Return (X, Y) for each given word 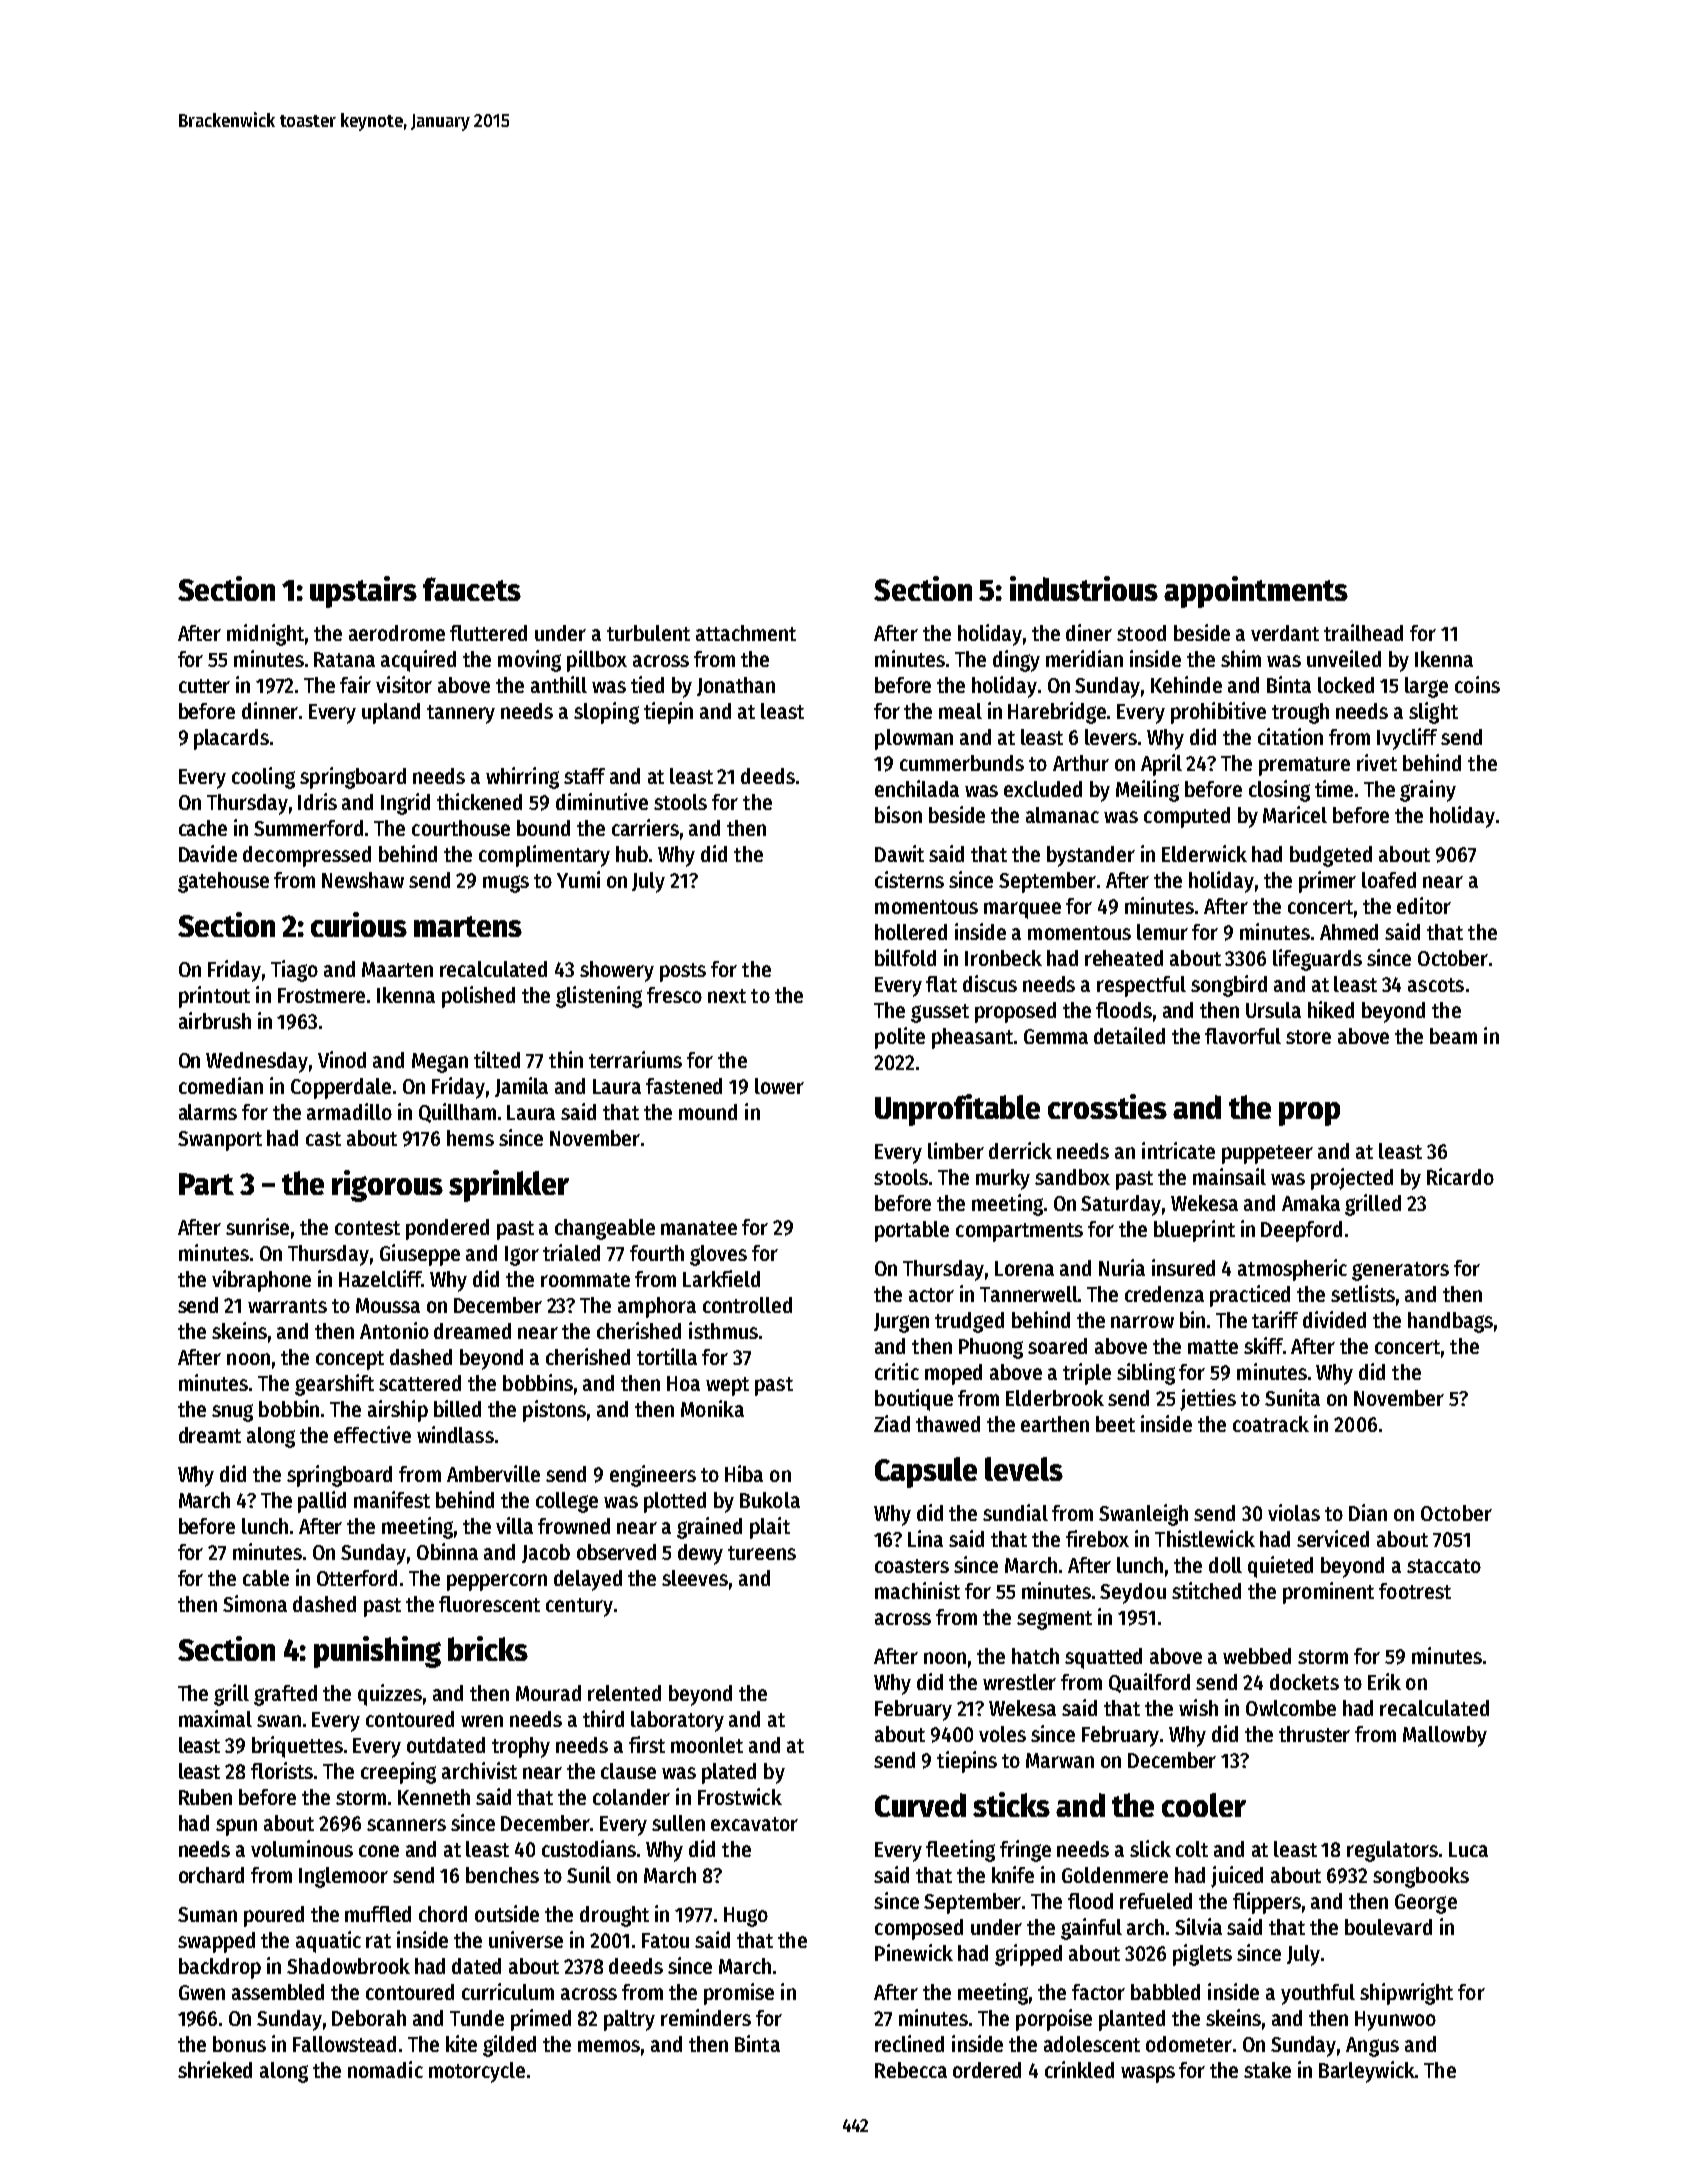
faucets (472, 589)
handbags (1450, 1322)
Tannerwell (1029, 1294)
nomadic (385, 2069)
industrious (1084, 588)
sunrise (257, 1226)
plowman (914, 739)
